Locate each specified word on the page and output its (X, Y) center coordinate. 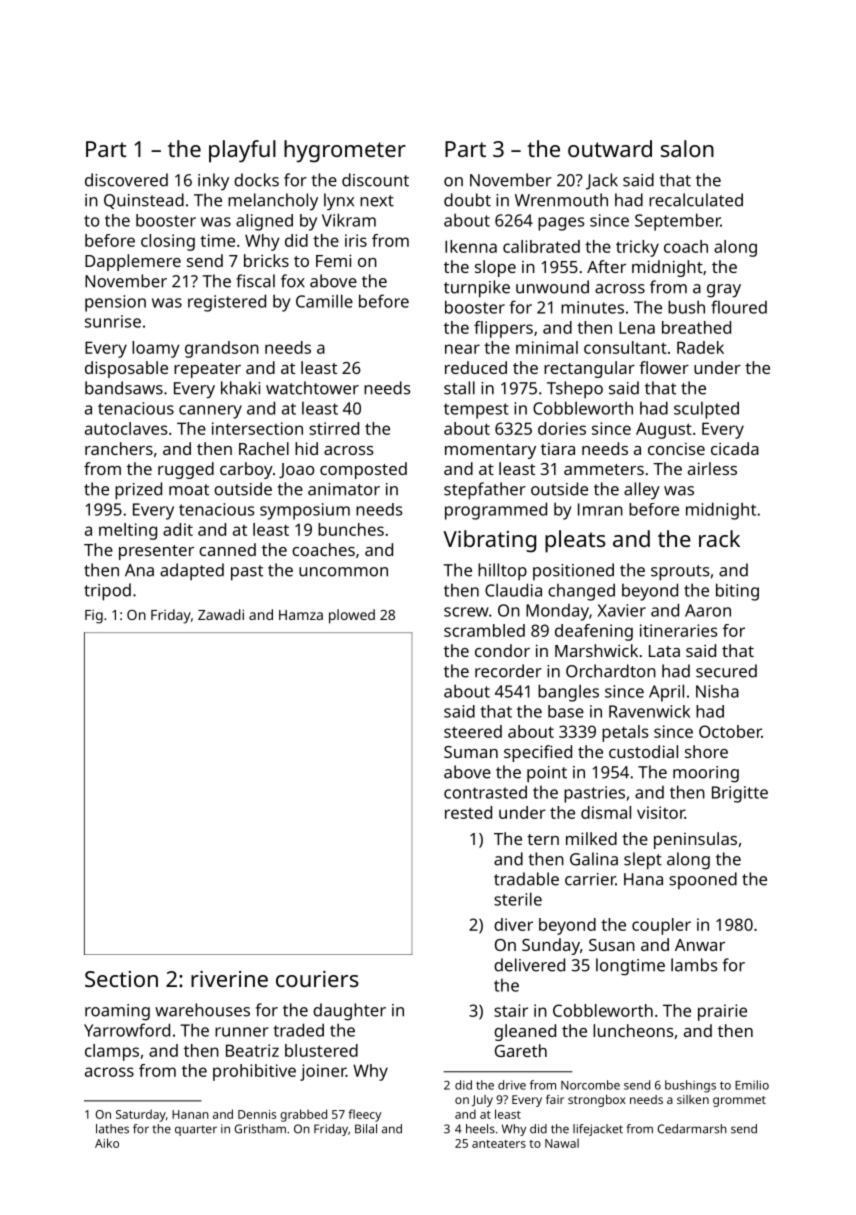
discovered (126, 180)
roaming (117, 1012)
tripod (107, 592)
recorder (508, 671)
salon (687, 148)
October (730, 731)
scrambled (484, 630)
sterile (518, 899)
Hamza (301, 615)
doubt (467, 200)
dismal (606, 812)
